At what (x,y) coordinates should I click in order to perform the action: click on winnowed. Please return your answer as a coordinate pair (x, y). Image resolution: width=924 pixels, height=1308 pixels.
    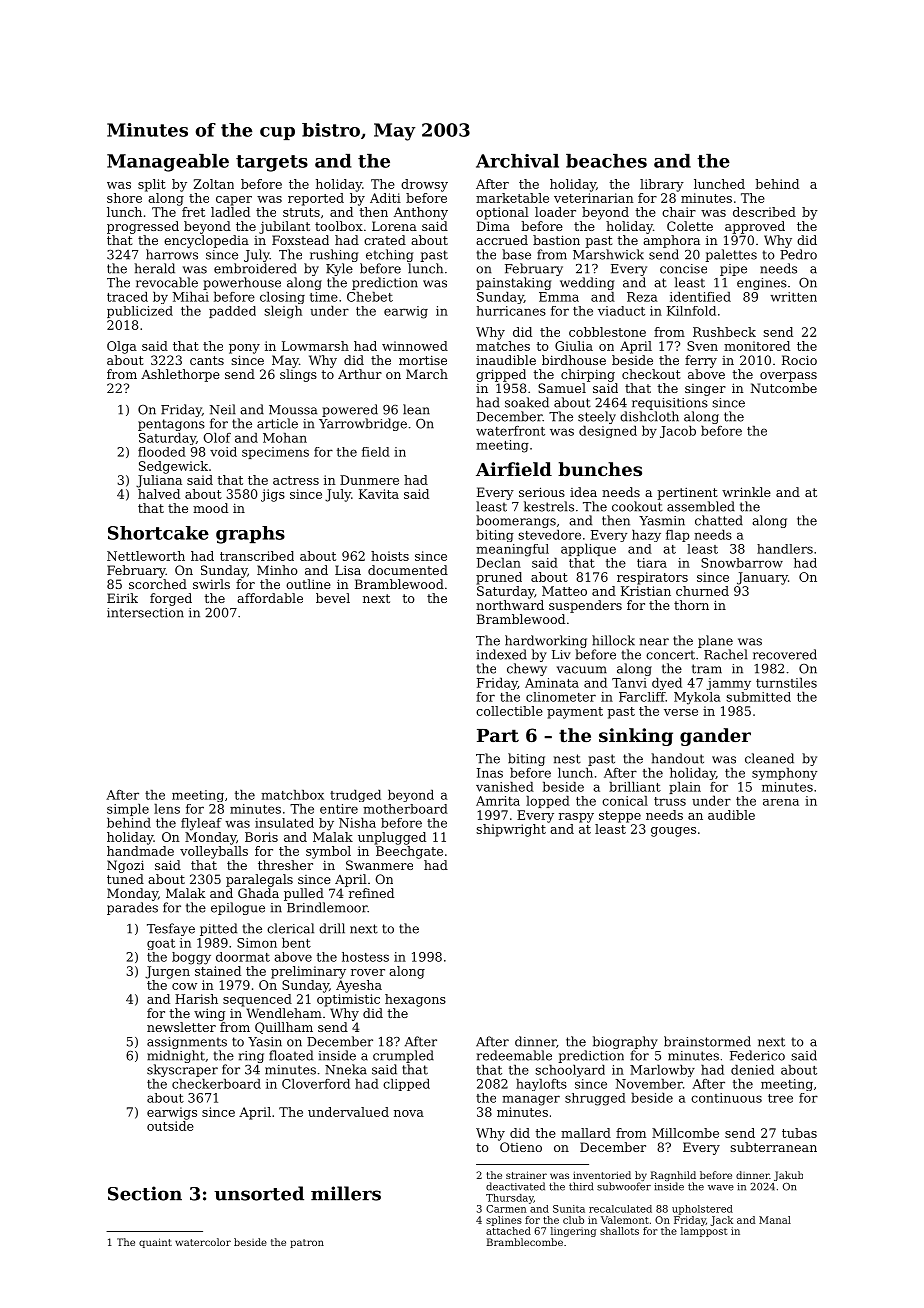
    Looking at the image, I should click on (415, 346).
